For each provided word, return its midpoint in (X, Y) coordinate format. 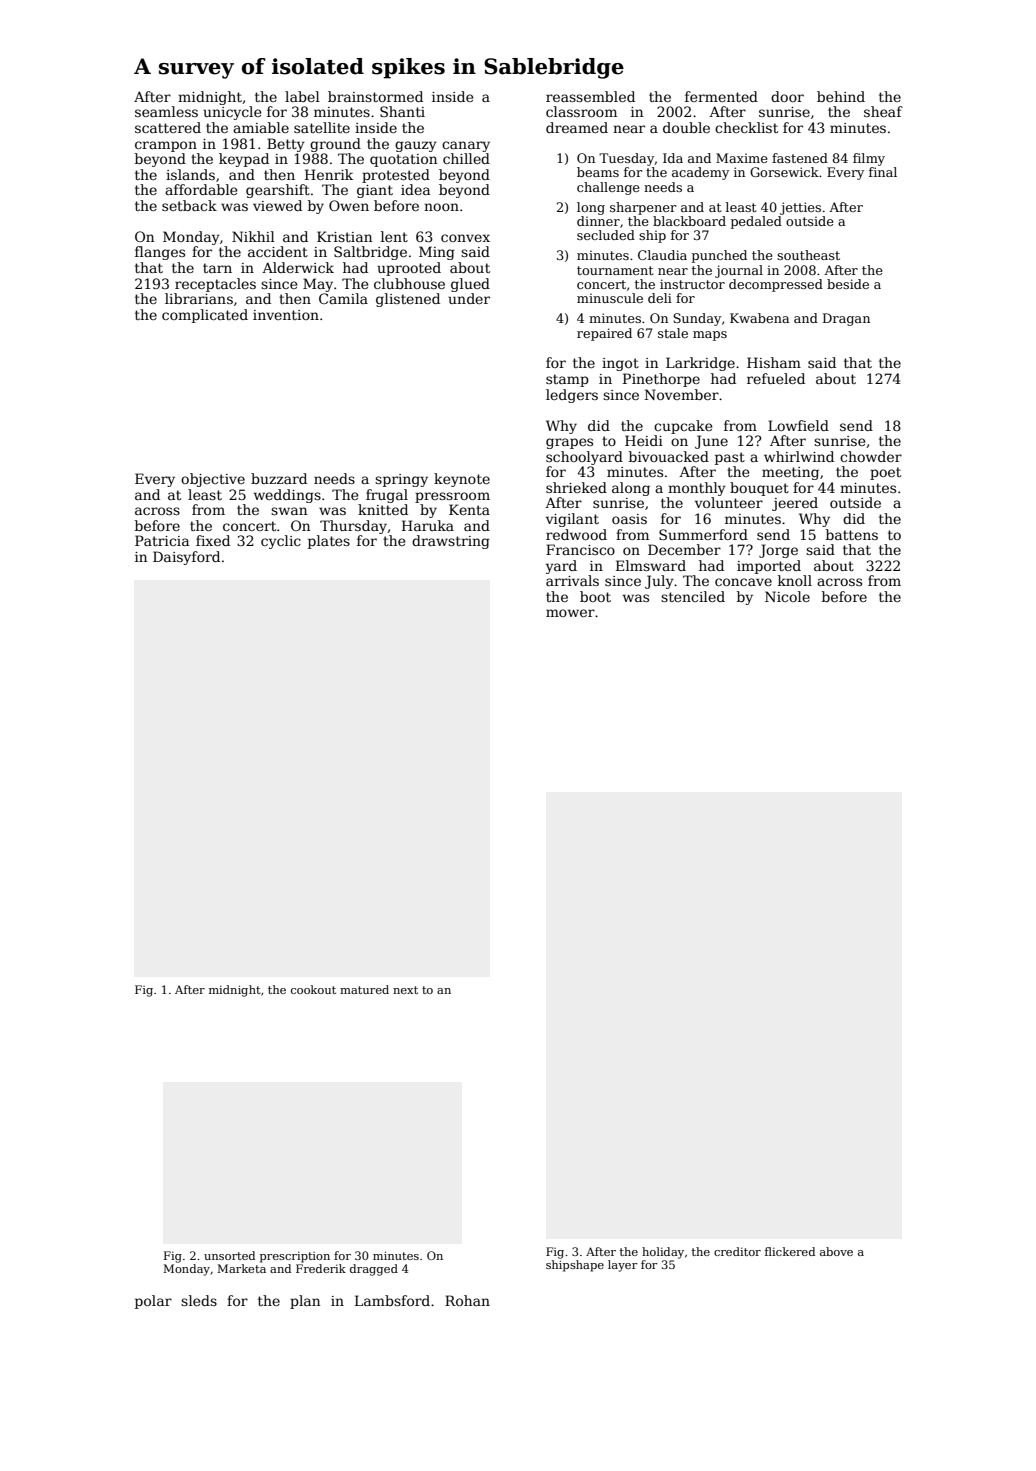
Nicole (787, 596)
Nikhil (253, 236)
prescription (295, 1257)
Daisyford (186, 558)
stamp (567, 380)
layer (622, 1266)
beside (848, 284)
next (405, 990)
